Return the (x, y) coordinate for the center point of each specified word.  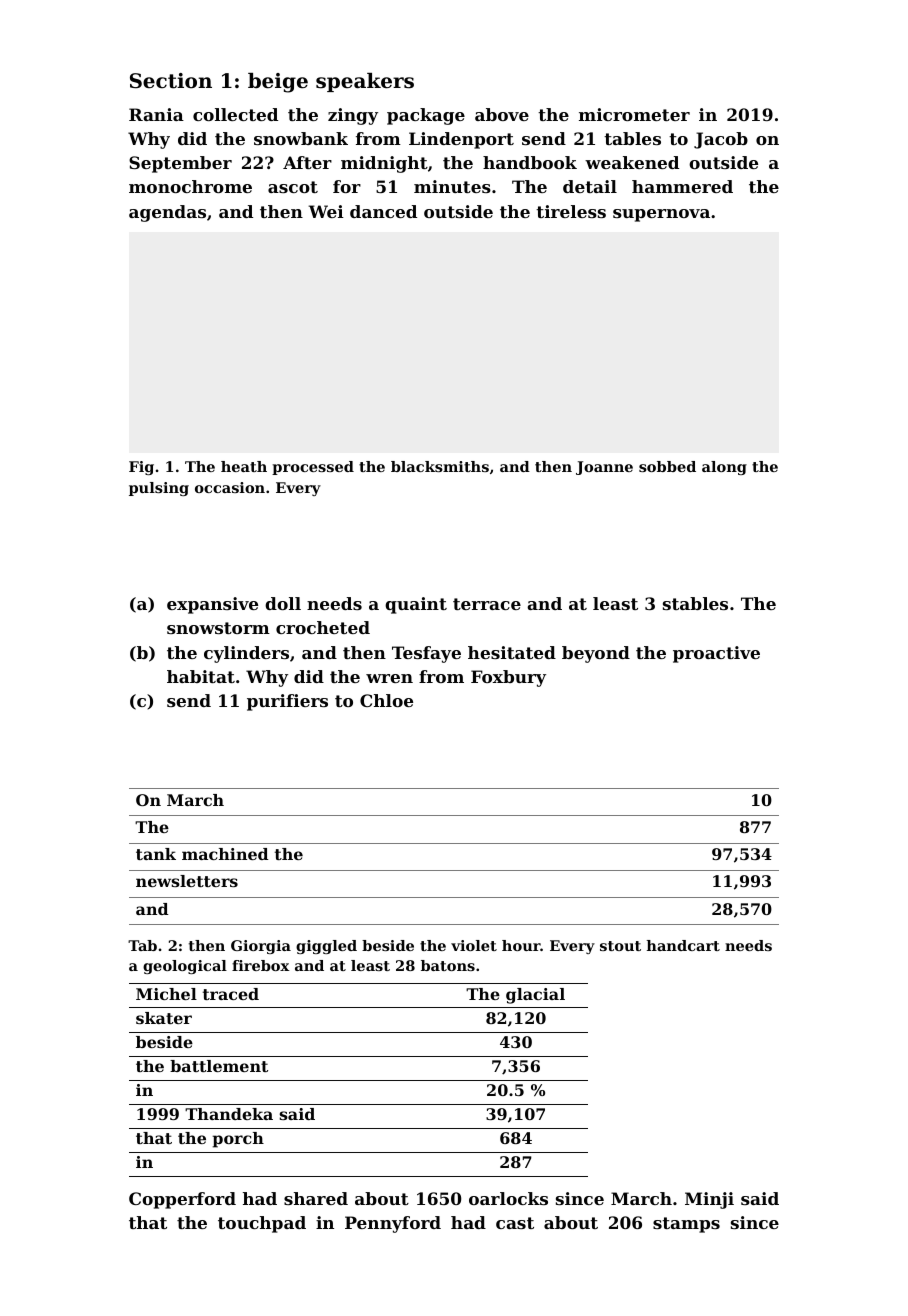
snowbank (301, 138)
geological (185, 967)
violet (474, 945)
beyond (596, 654)
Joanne (604, 468)
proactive (716, 654)
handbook (530, 162)
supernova (661, 215)
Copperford (182, 1200)
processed (313, 468)
